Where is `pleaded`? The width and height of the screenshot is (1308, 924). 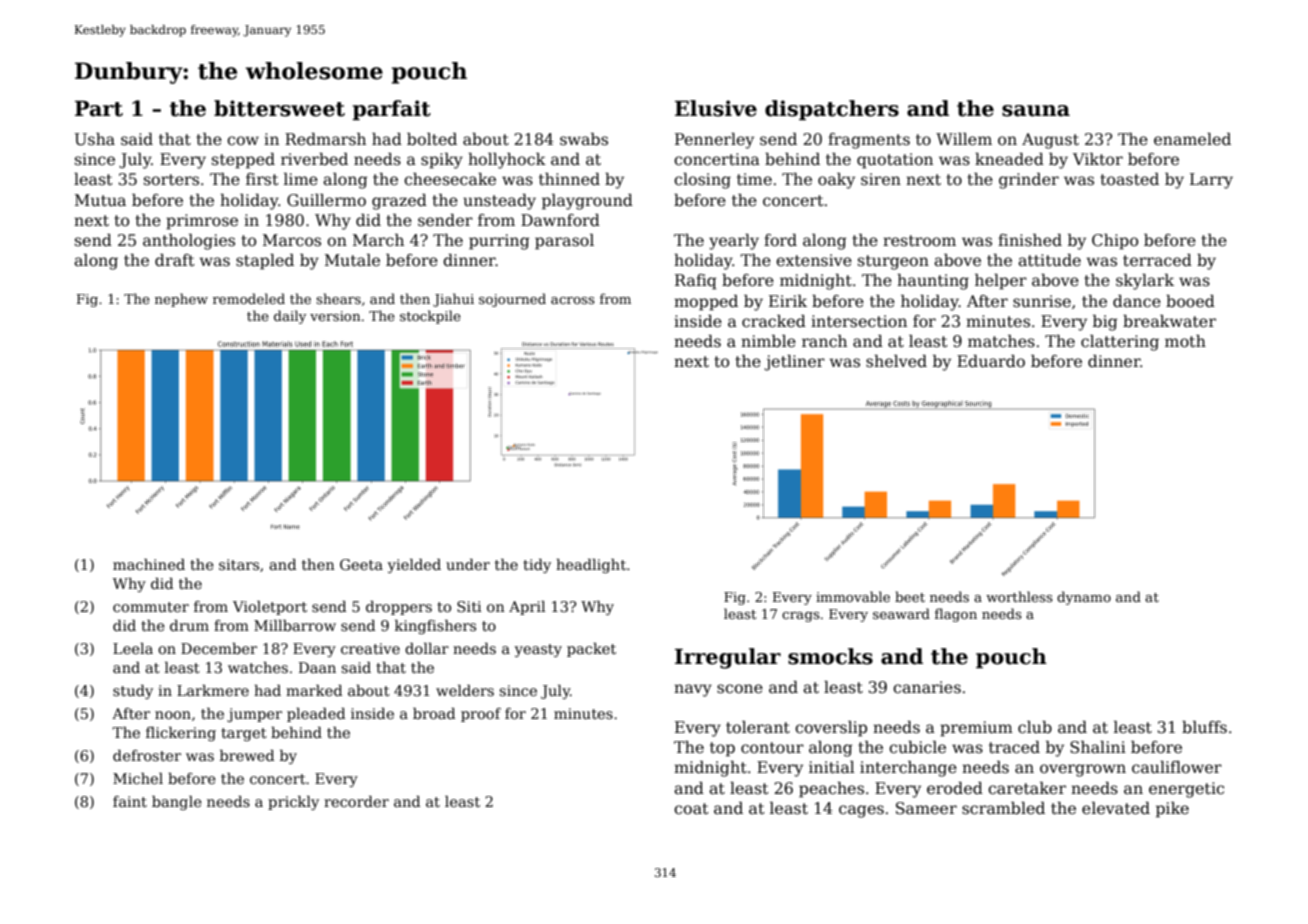
pleaded is located at coordinates (316, 715).
